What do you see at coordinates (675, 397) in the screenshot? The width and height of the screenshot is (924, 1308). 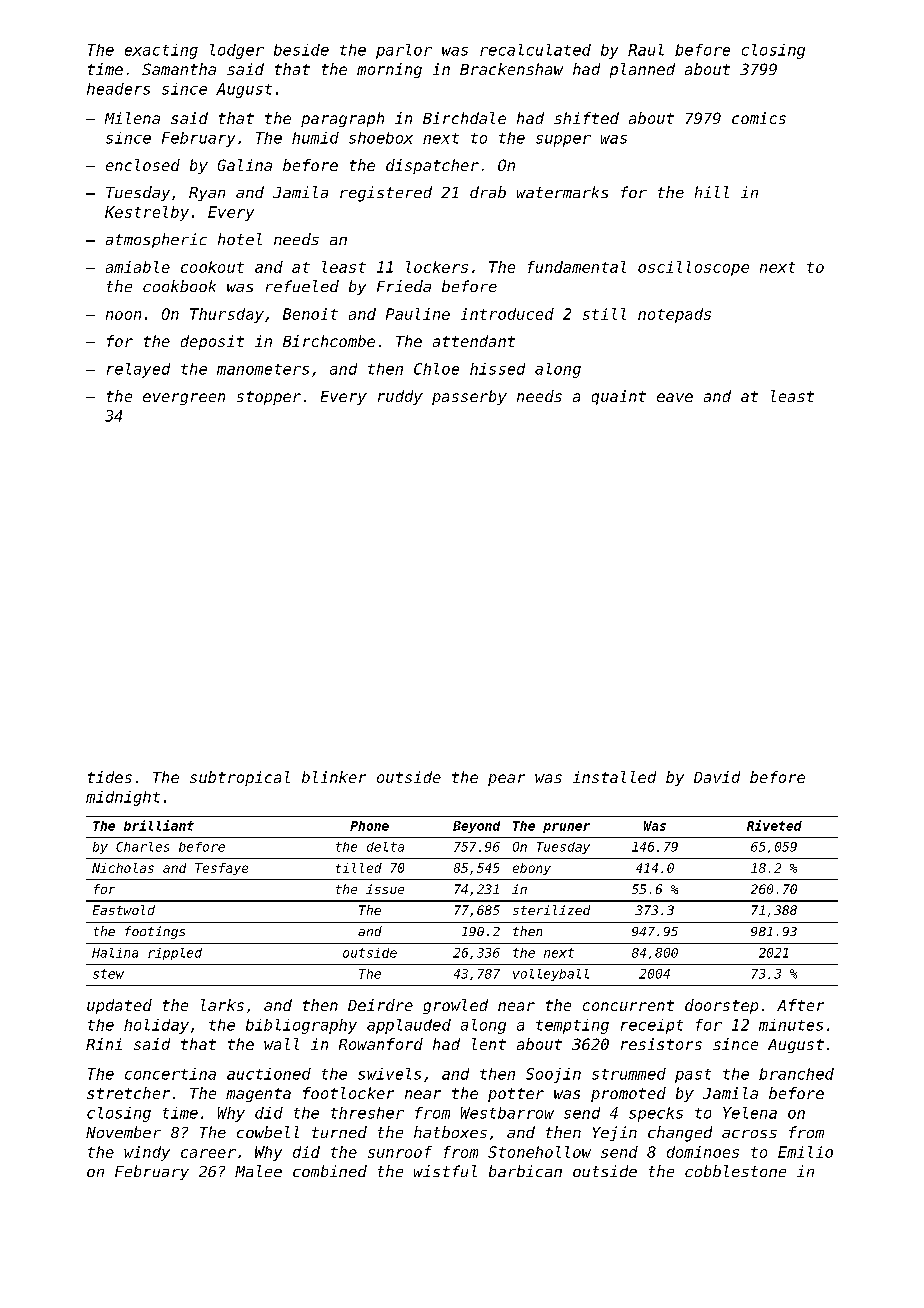 I see `eave` at bounding box center [675, 397].
